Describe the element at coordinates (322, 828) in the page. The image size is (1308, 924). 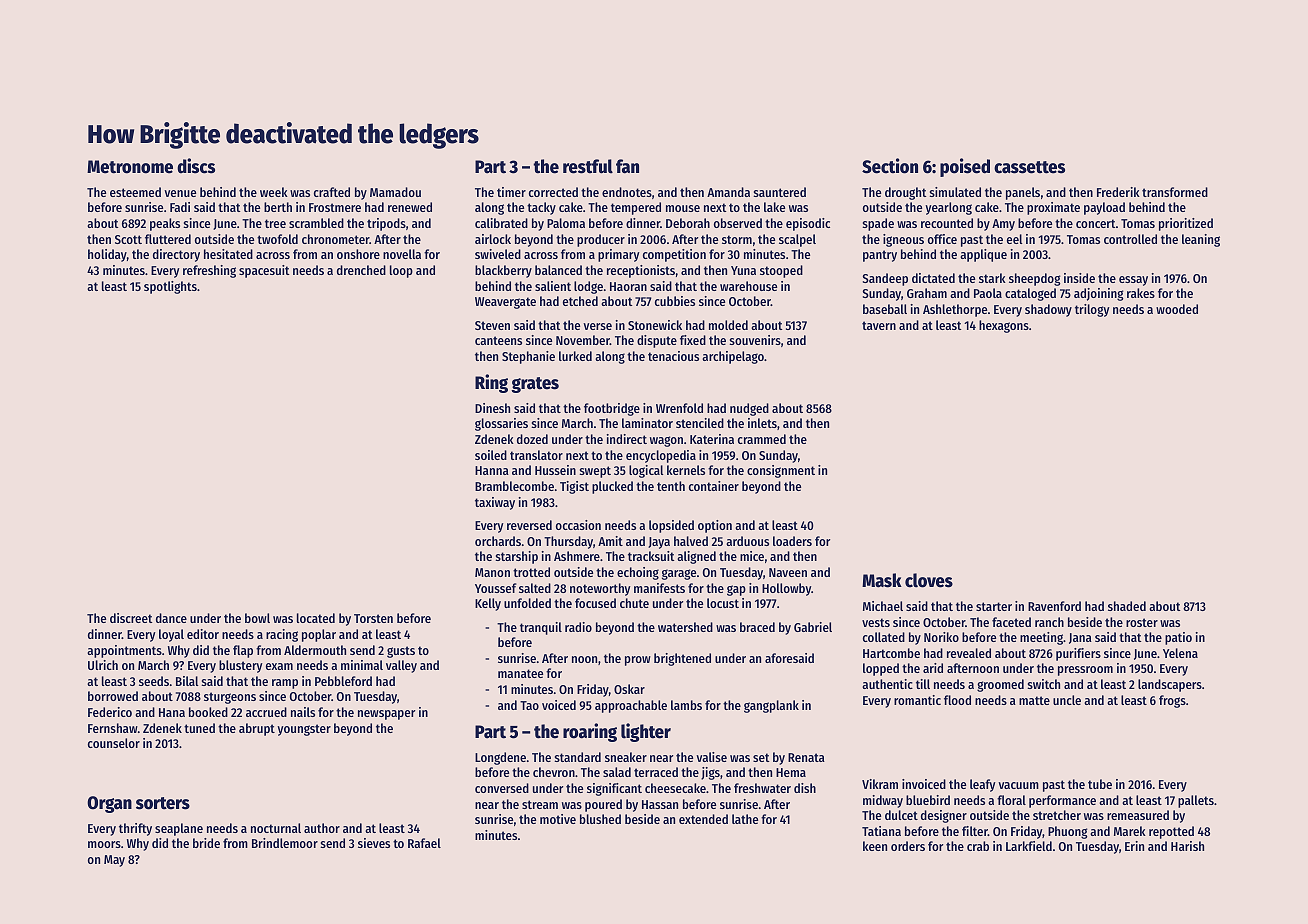
I see `author` at that location.
